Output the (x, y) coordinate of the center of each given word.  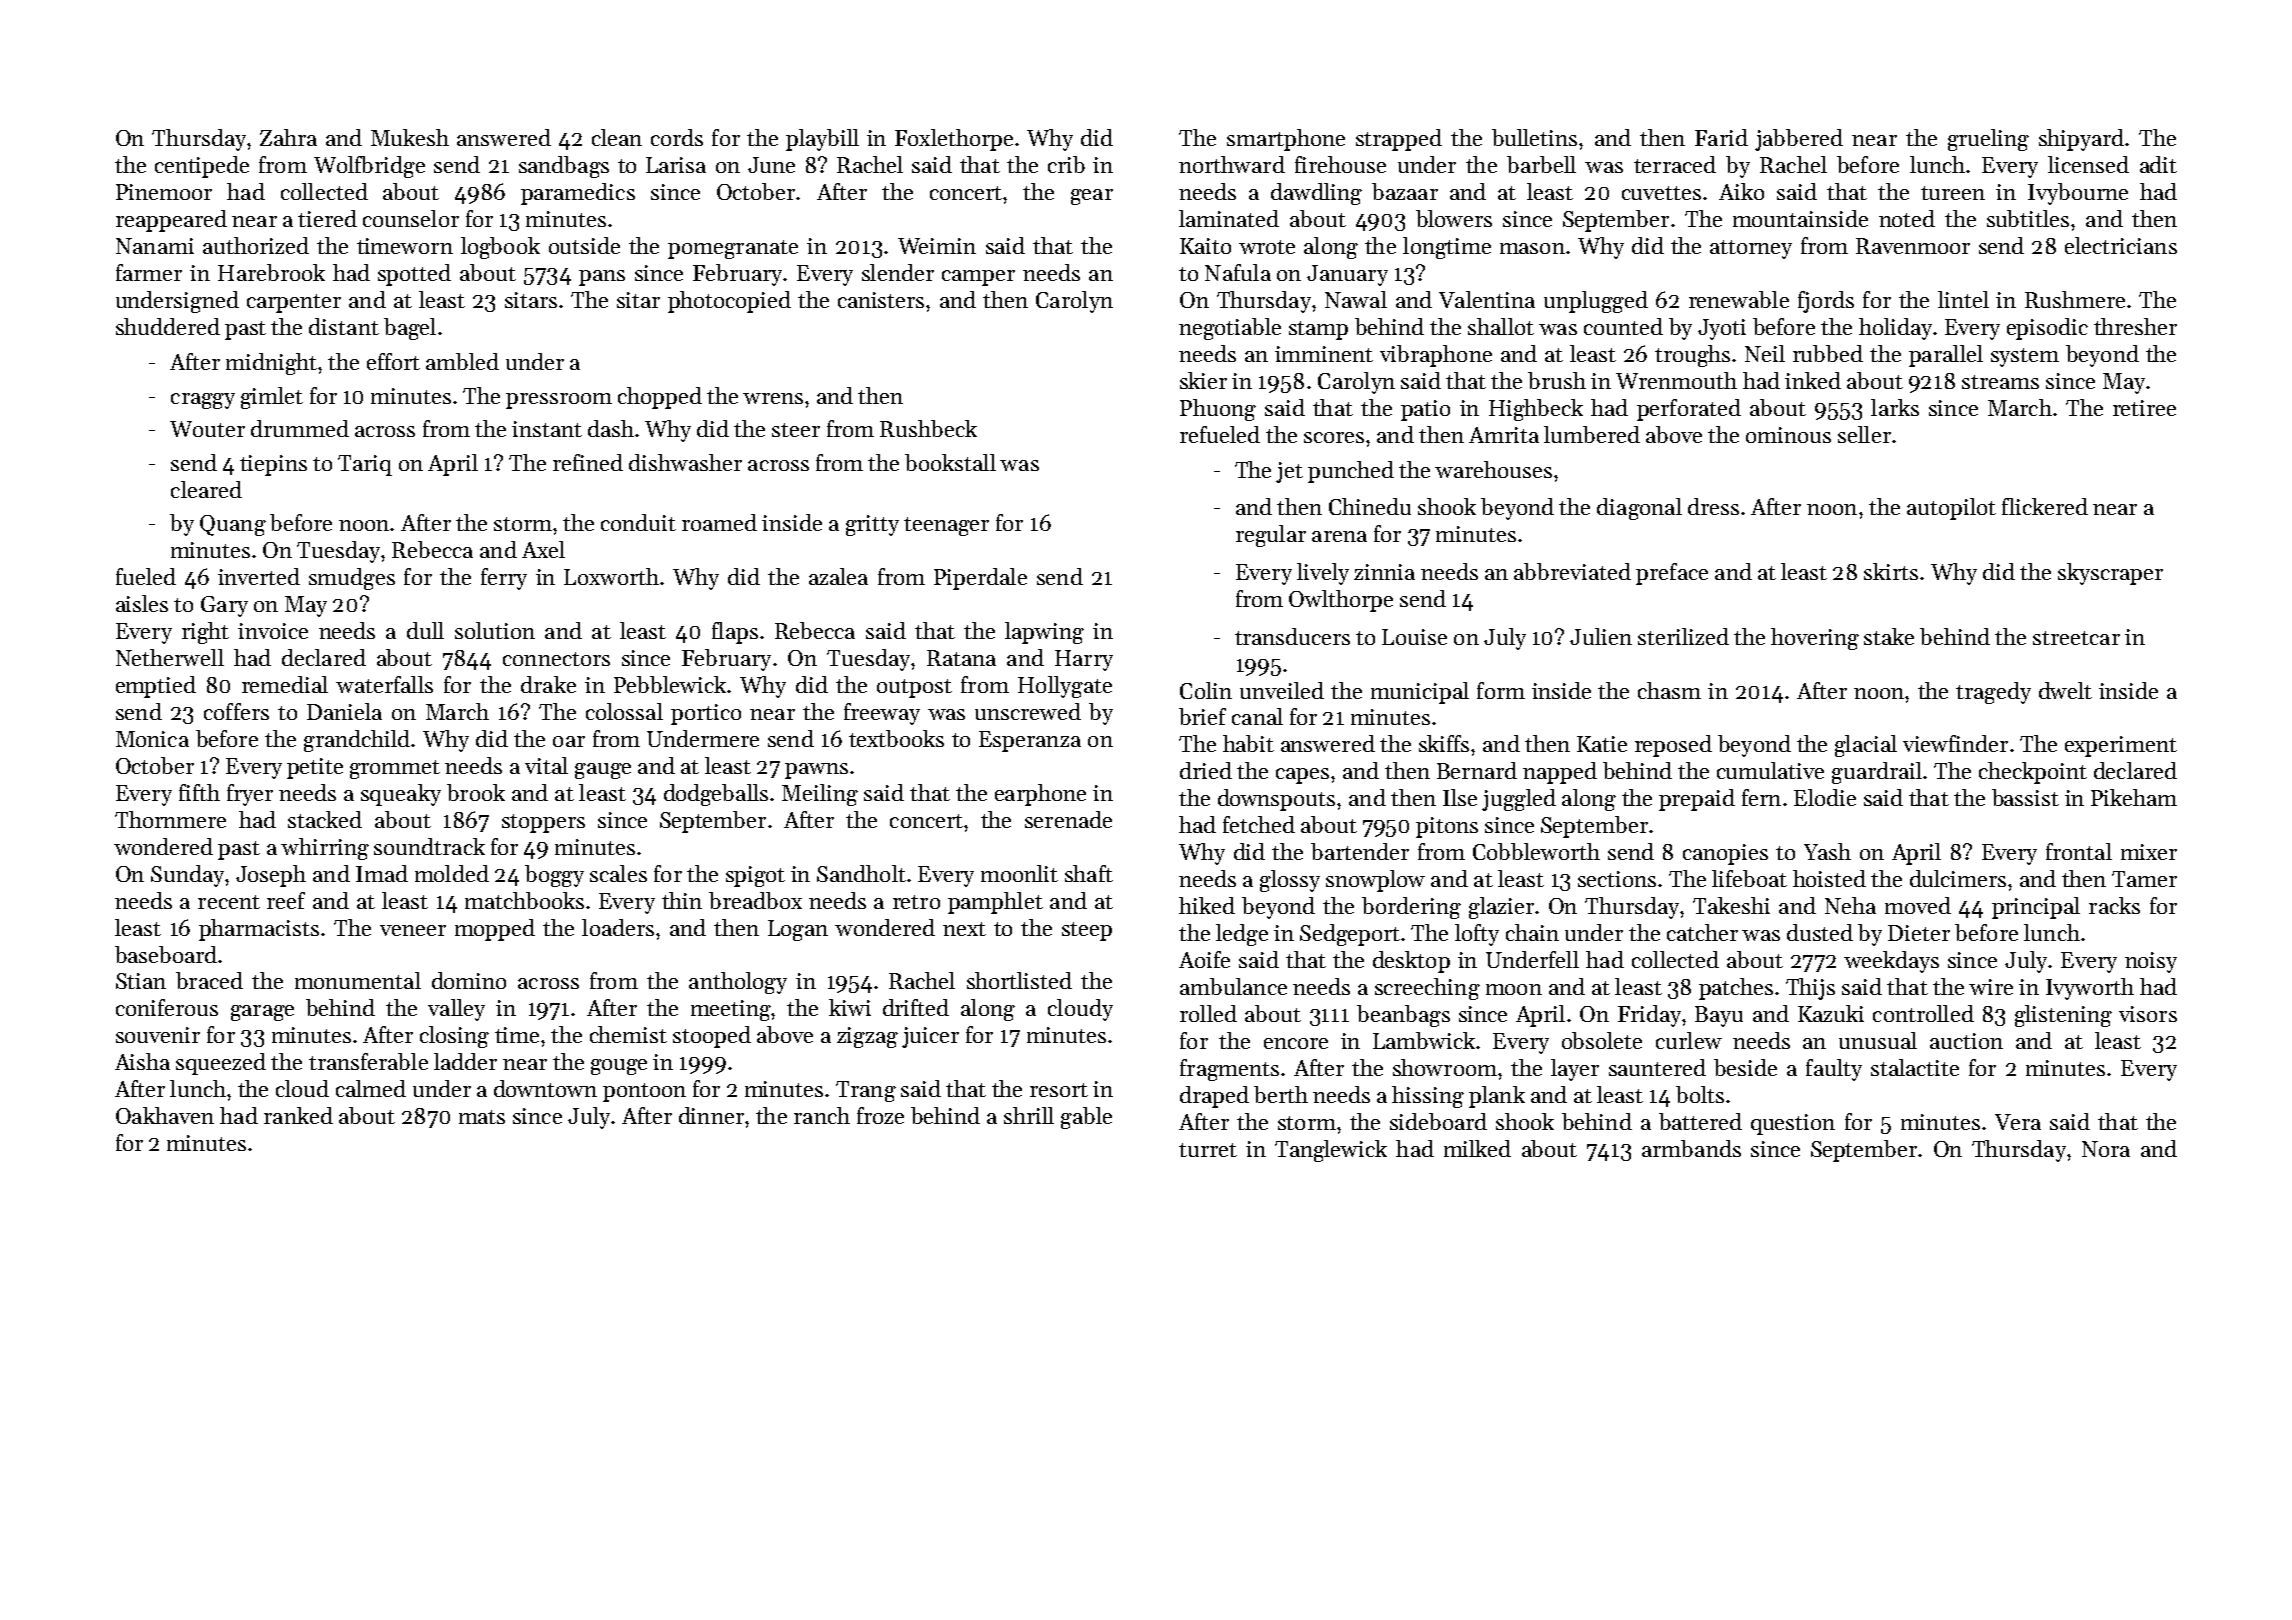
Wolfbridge (369, 167)
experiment (2121, 746)
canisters (881, 300)
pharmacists (259, 930)
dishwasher (685, 462)
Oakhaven (165, 1115)
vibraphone (1436, 356)
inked (1813, 380)
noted (1907, 218)
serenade (1068, 819)
